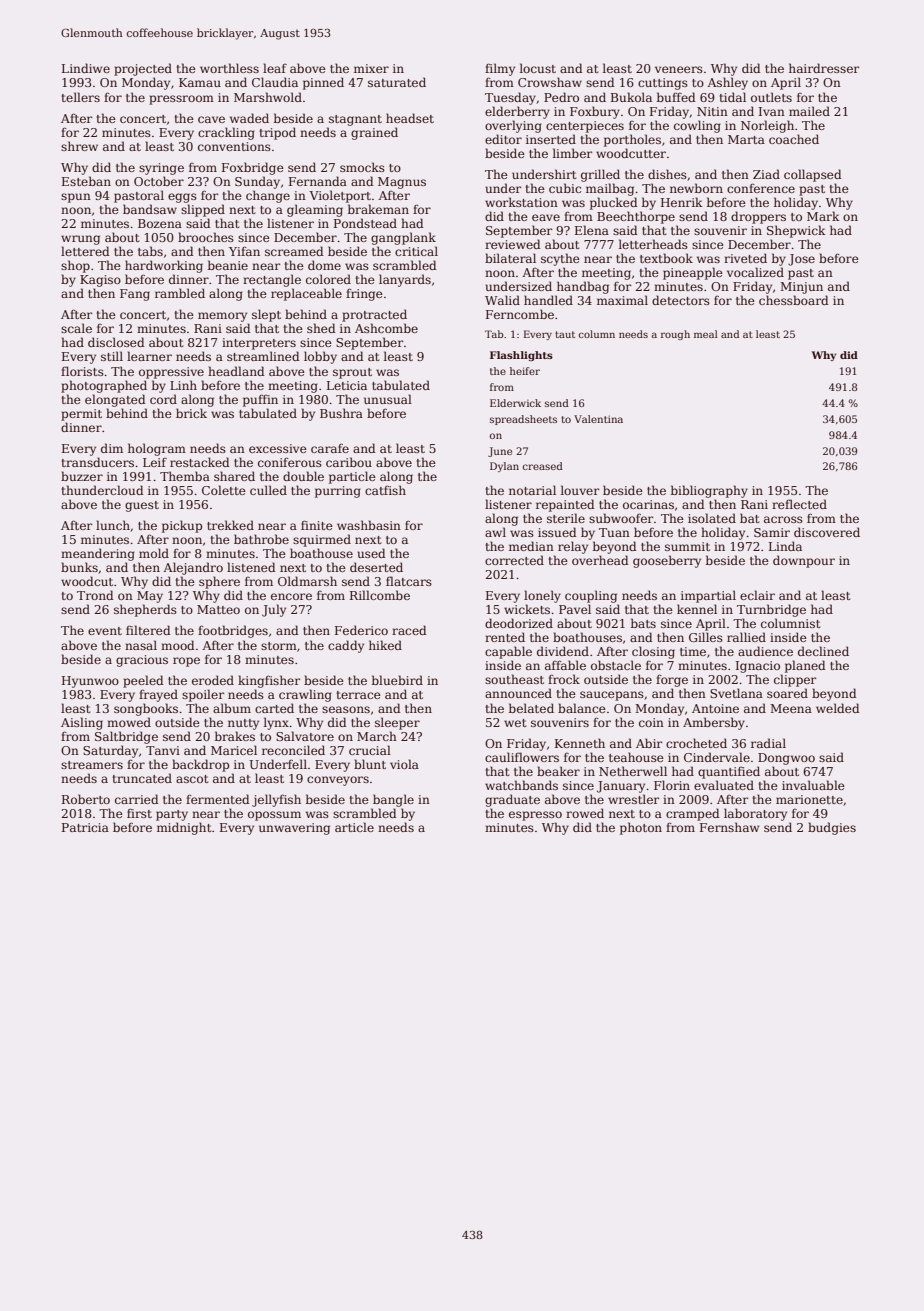 The height and width of the page is (1311, 924). What do you see at coordinates (184, 828) in the page?
I see `midnight` at bounding box center [184, 828].
